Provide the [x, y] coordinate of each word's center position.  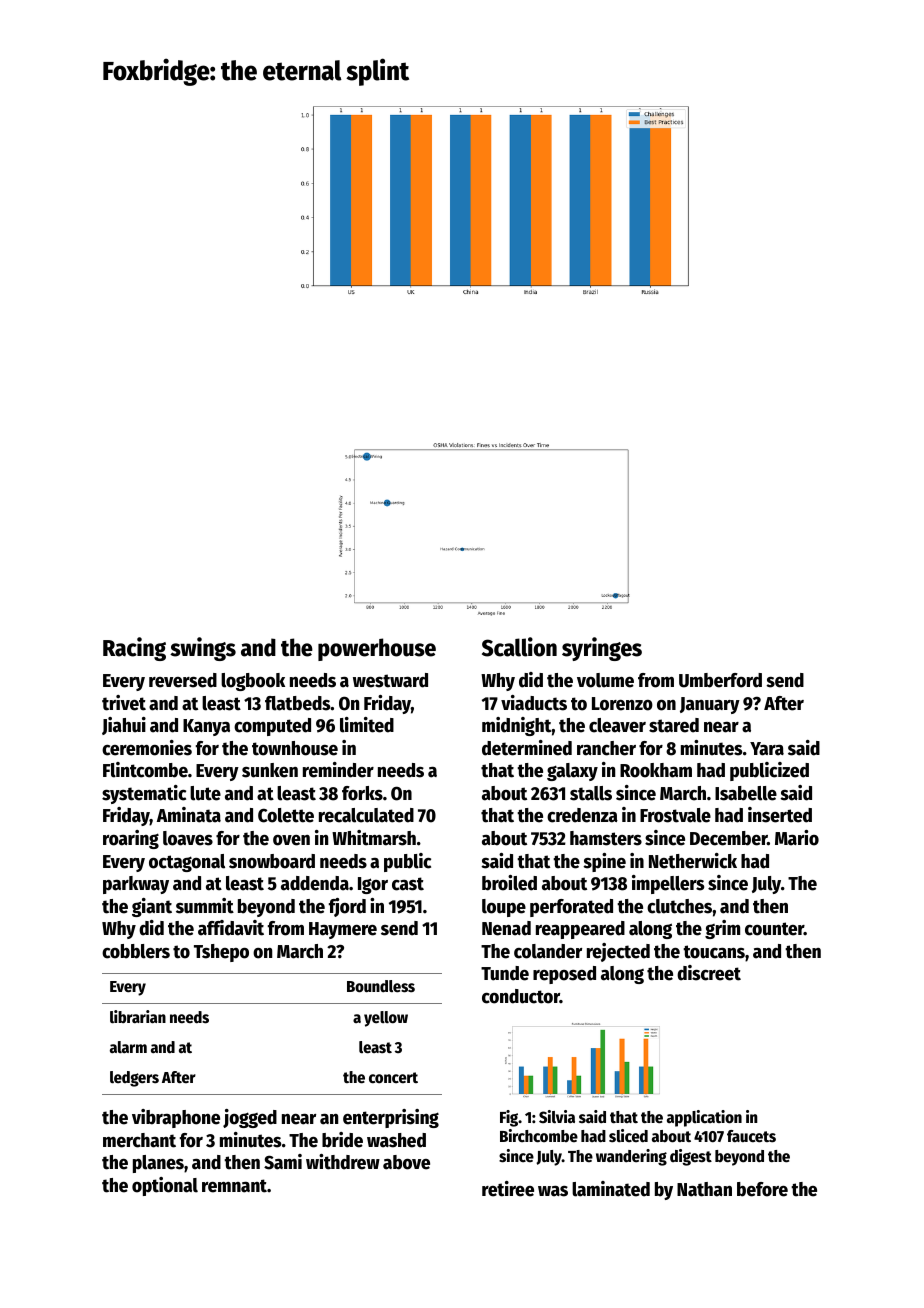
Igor [373, 885]
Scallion [519, 647]
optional [165, 1186]
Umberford [720, 680]
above [406, 1162]
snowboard [272, 861]
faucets [751, 1136]
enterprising [391, 1118]
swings [203, 649]
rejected [618, 952]
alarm [128, 1047]
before [762, 1189]
